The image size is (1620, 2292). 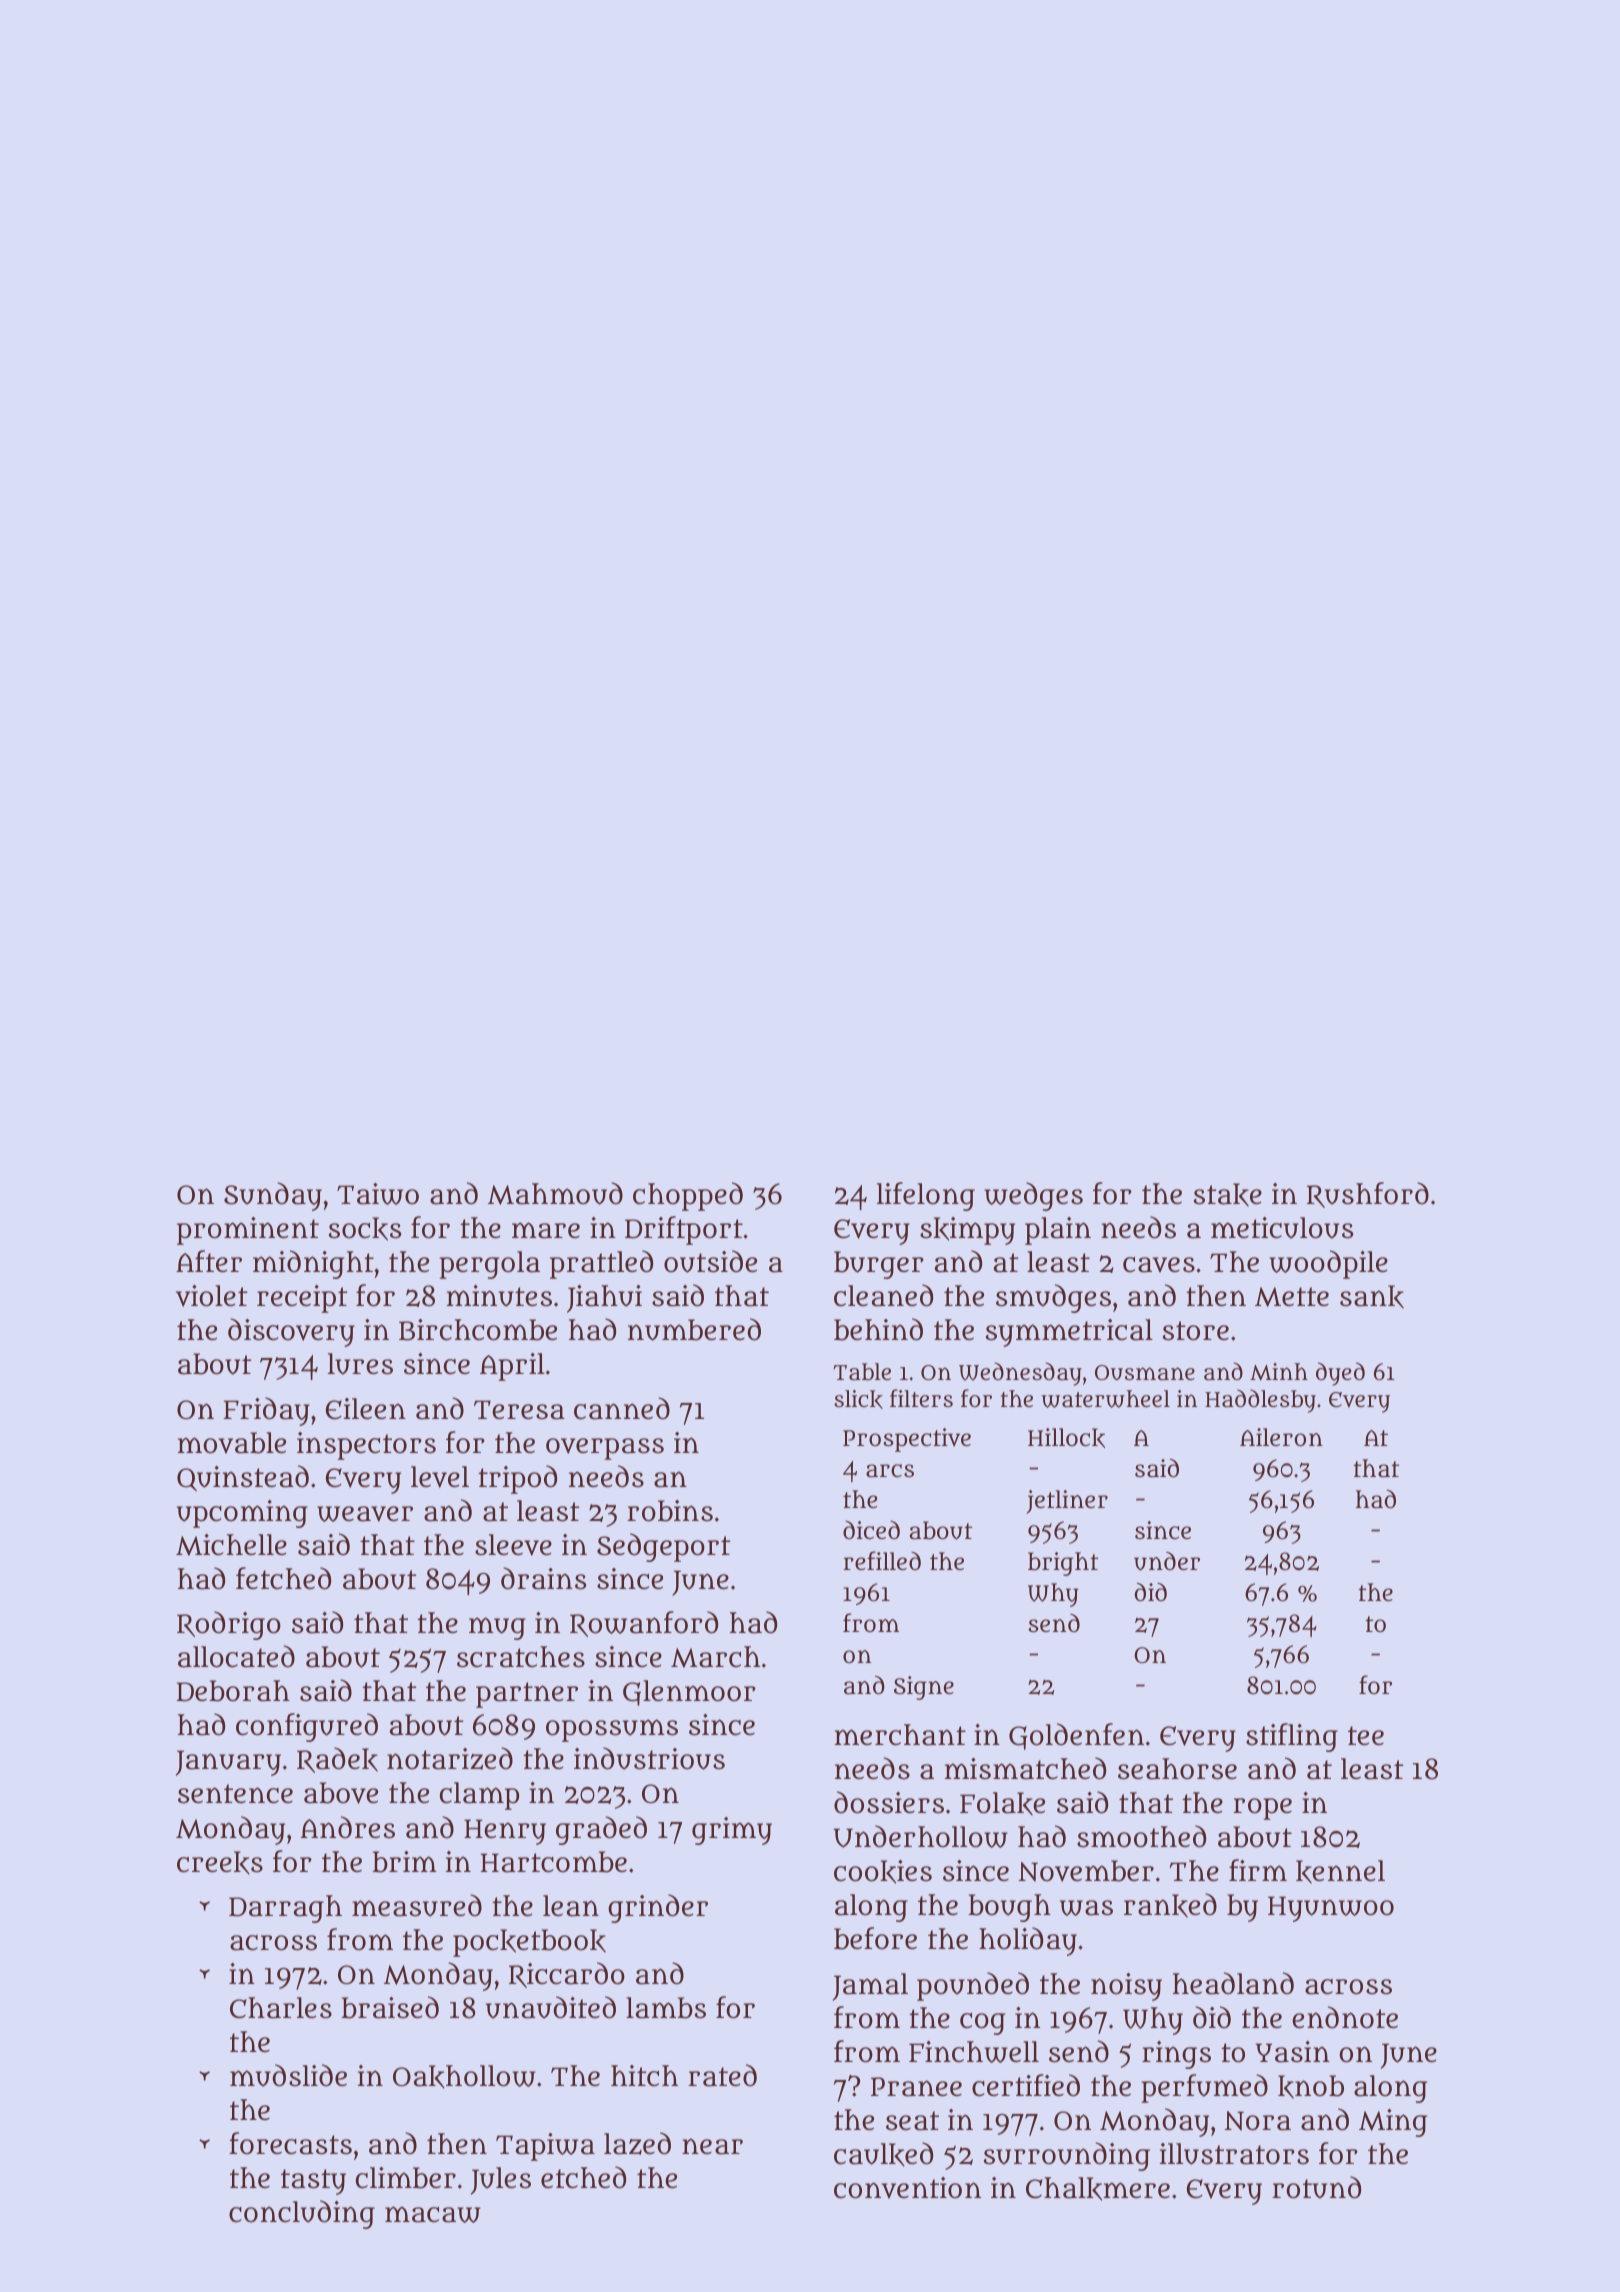 What do you see at coordinates (1228, 1195) in the image?
I see `stake` at bounding box center [1228, 1195].
